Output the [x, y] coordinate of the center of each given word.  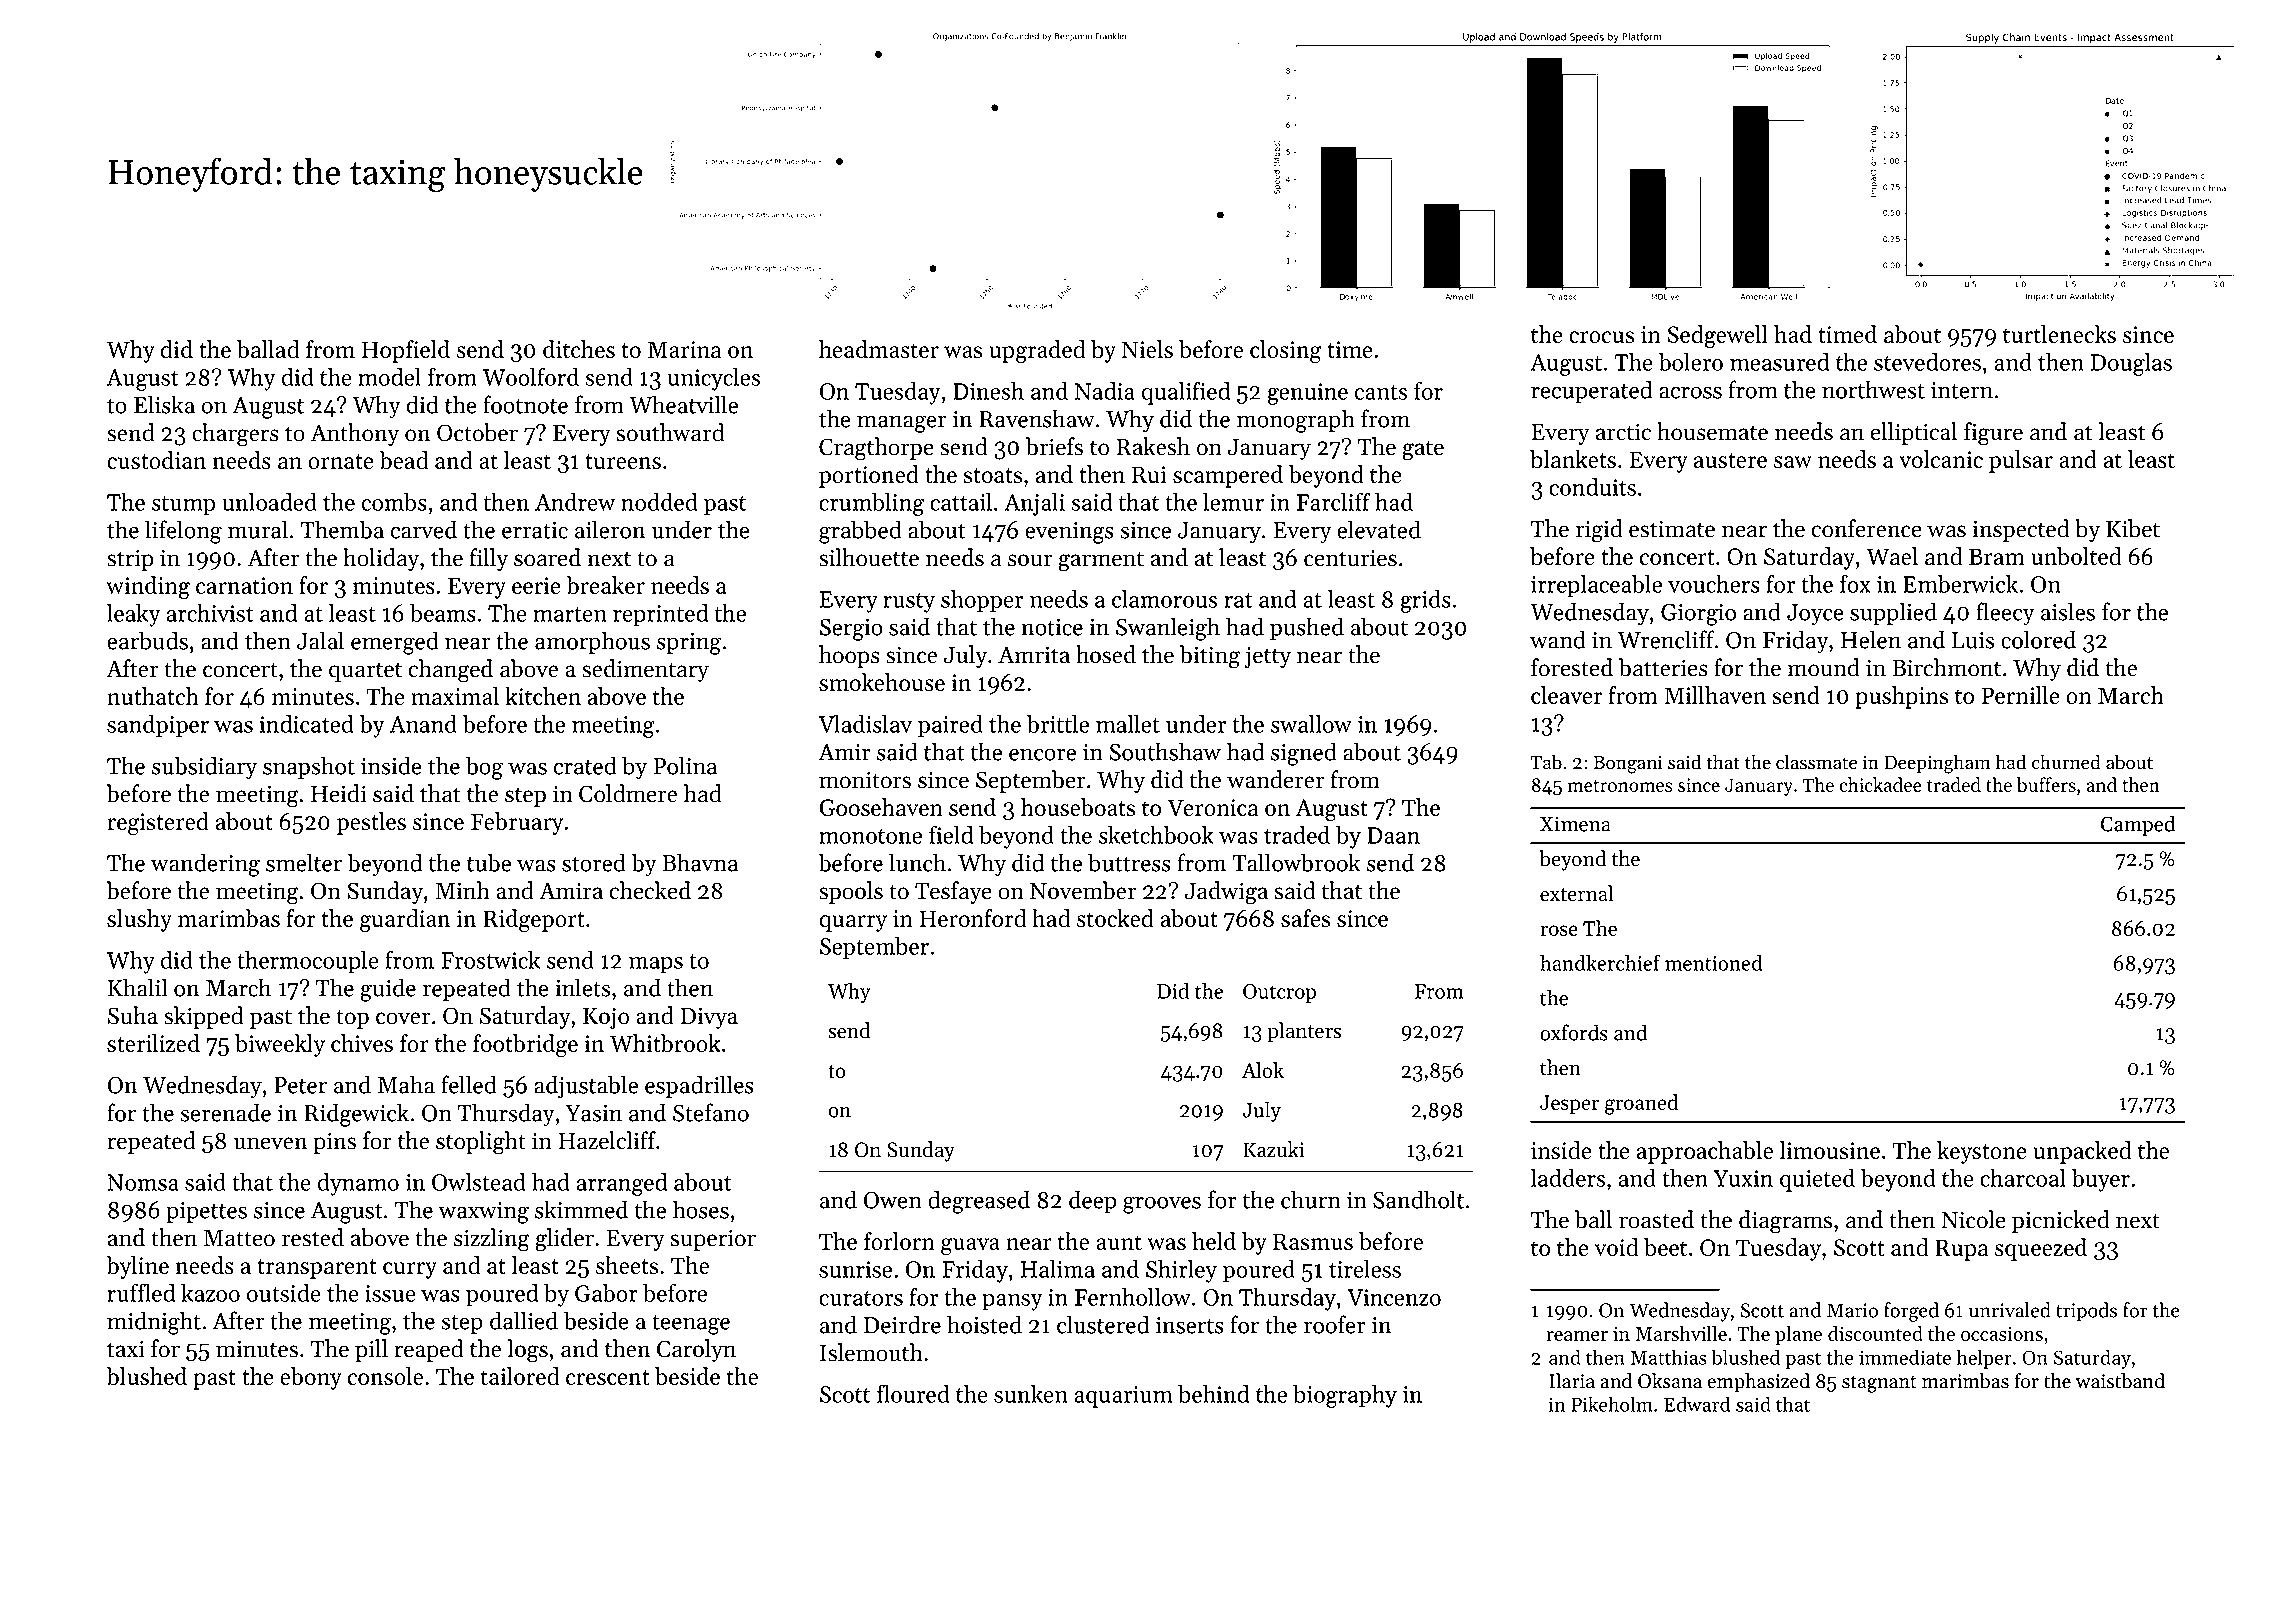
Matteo [239, 1238]
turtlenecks [2059, 334]
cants [1381, 392]
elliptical [1914, 433]
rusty [909, 603]
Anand [423, 724]
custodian [156, 460]
